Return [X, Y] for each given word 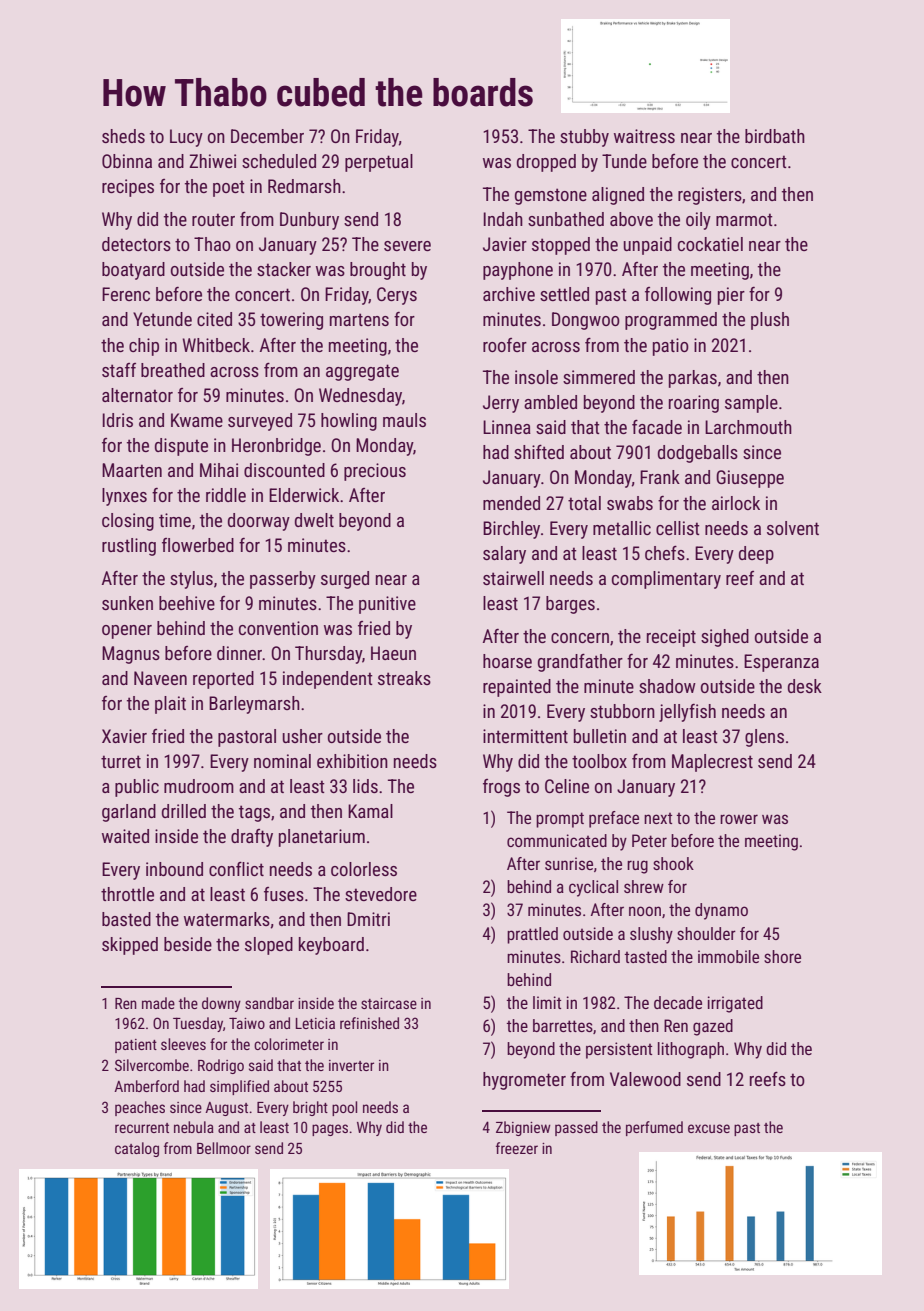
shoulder [706, 933]
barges [570, 605]
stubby [584, 138]
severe [407, 246]
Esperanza [781, 663]
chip [144, 347]
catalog [137, 1149]
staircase [389, 1003]
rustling [129, 547]
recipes [128, 188]
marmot [744, 219]
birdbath [775, 136]
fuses [284, 894]
